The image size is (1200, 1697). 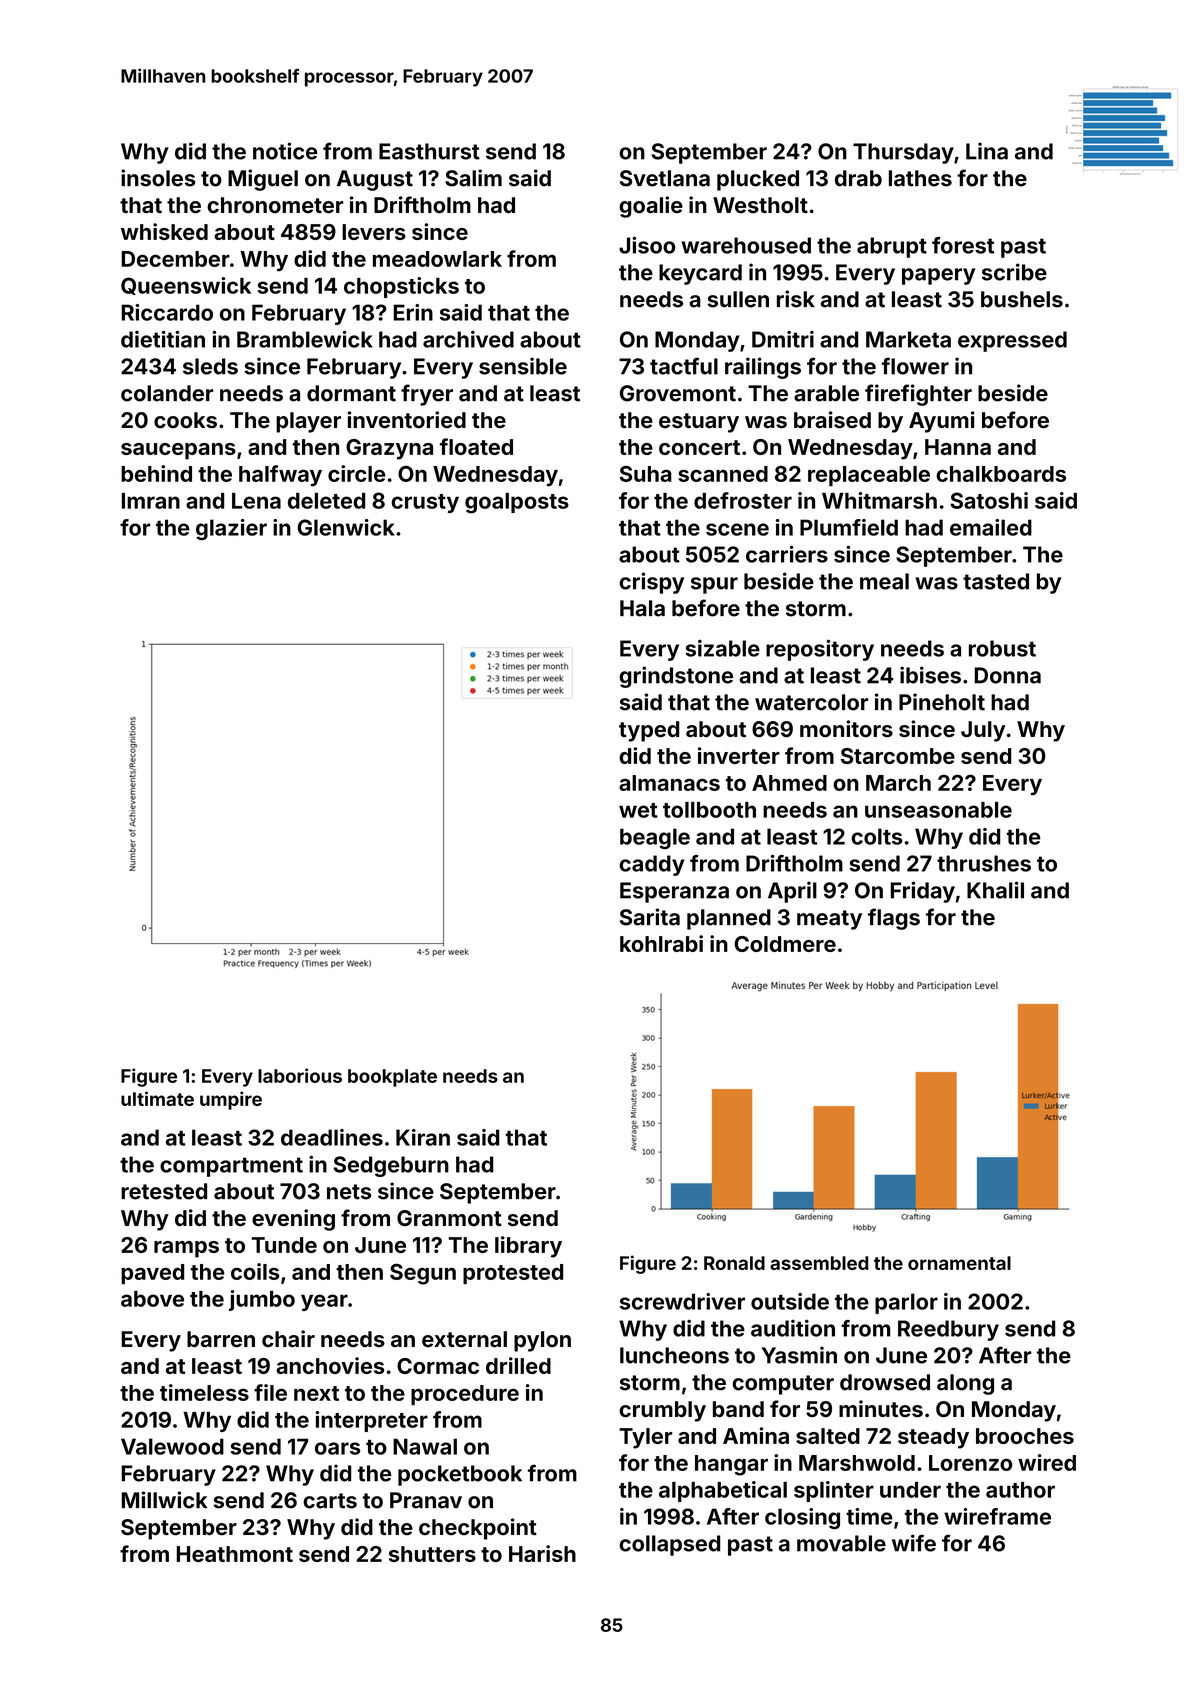 What do you see at coordinates (300, 1075) in the image?
I see `laborious` at bounding box center [300, 1075].
